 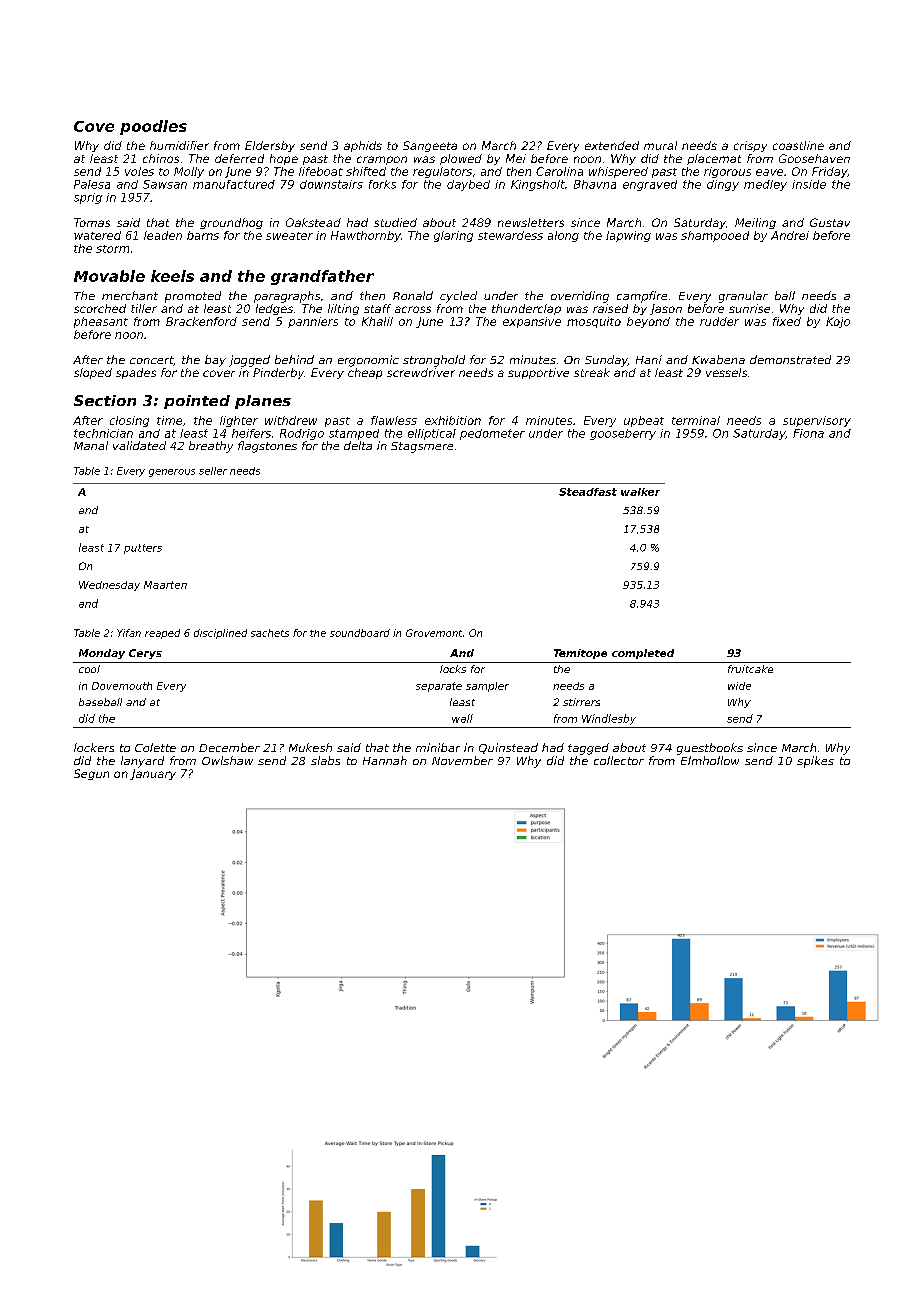 I want to click on spikes, so click(x=815, y=762).
